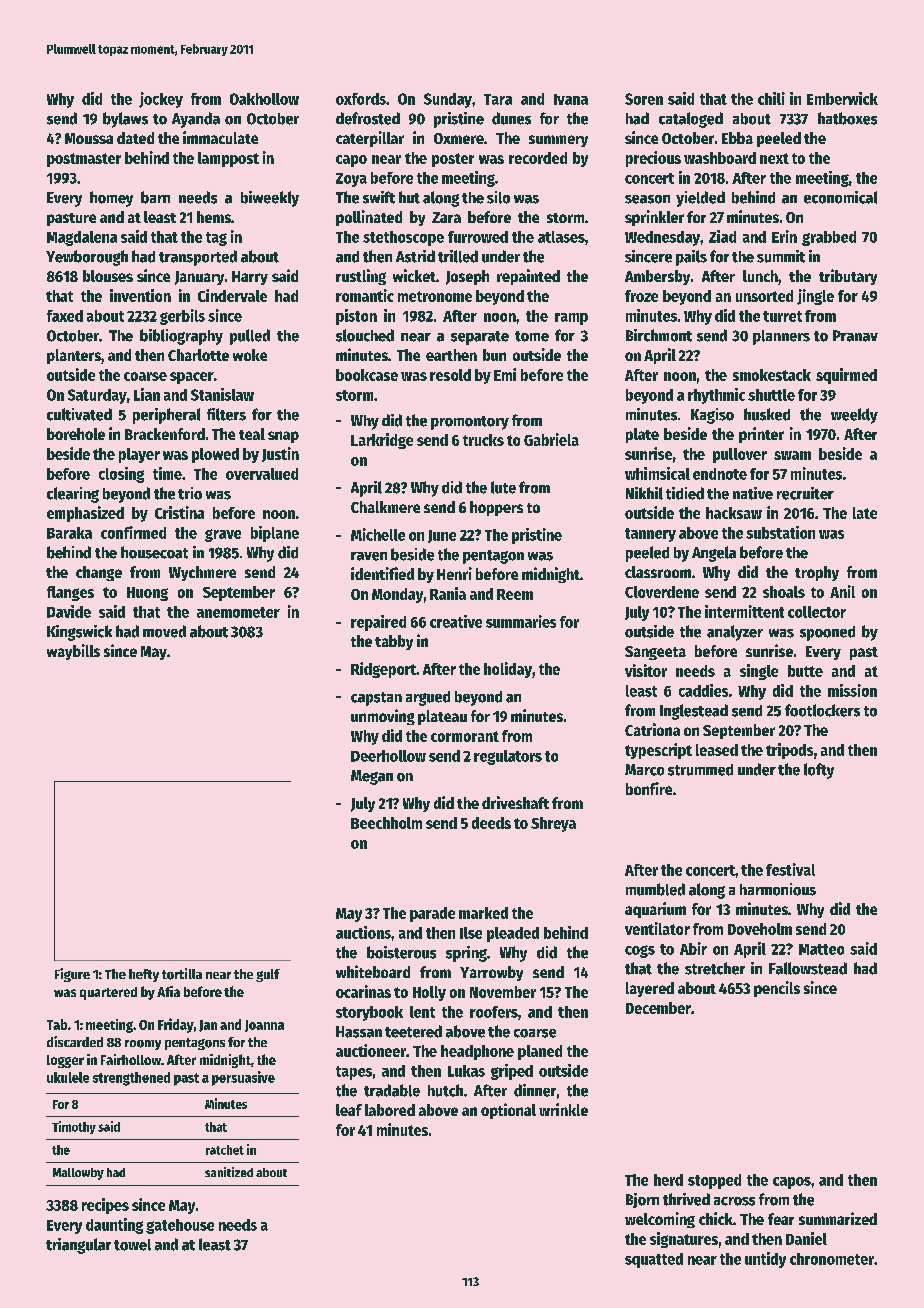 This screenshot has width=924, height=1308. I want to click on oxfords, so click(361, 99).
